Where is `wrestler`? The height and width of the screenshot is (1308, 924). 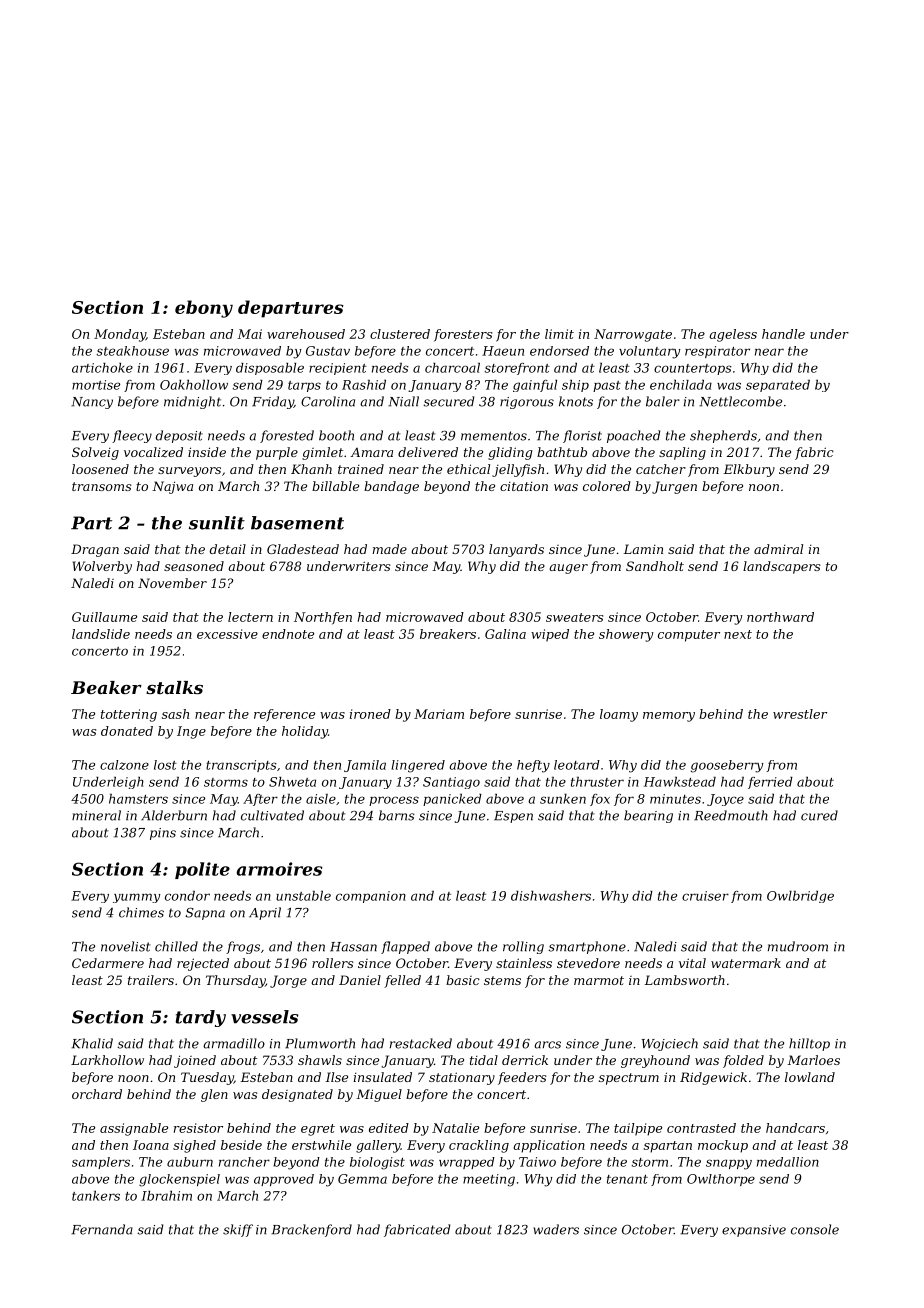
wrestler is located at coordinates (800, 714).
